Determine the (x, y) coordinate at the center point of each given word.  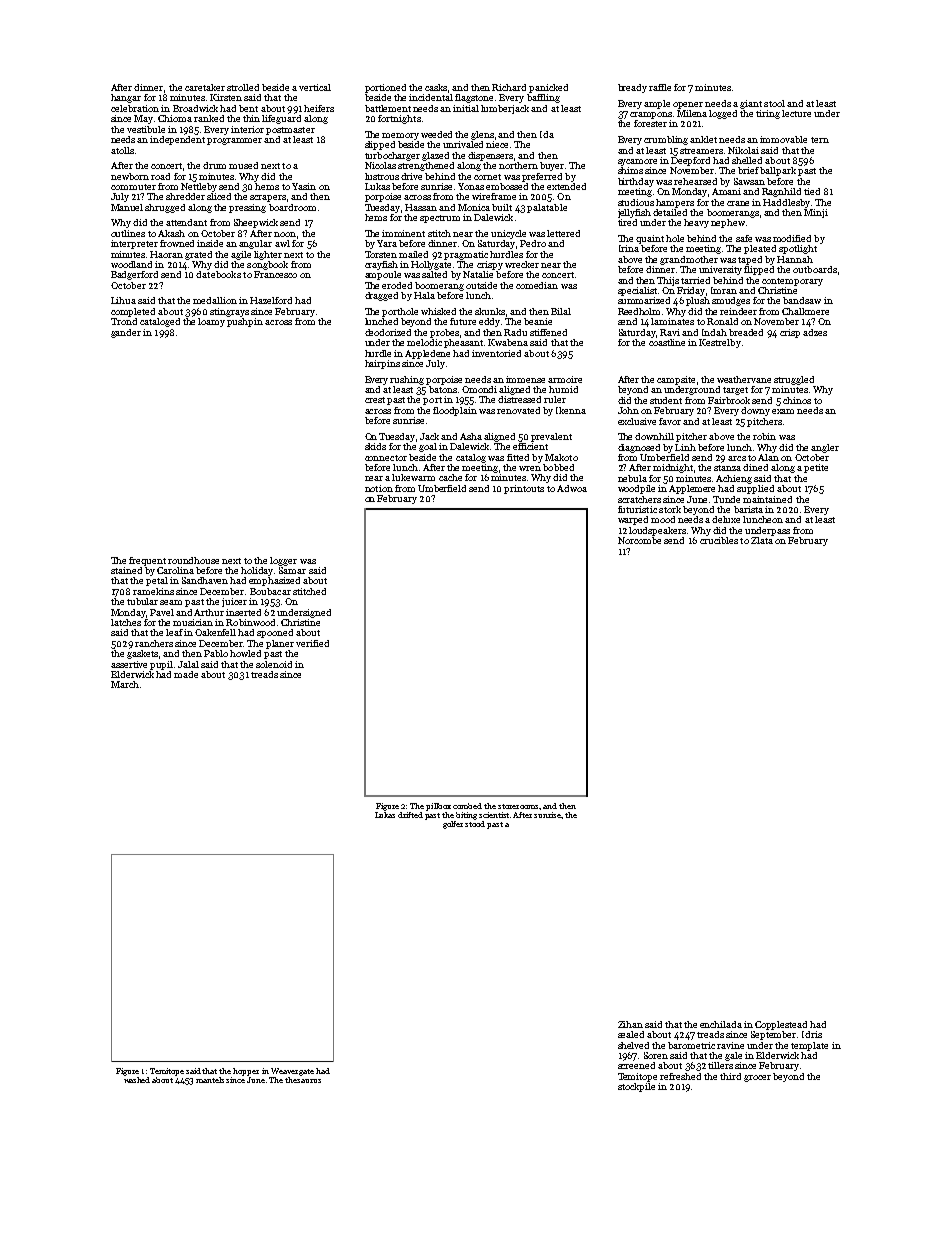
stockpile (636, 1087)
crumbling (666, 140)
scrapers (268, 198)
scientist (494, 815)
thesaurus (303, 1080)
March (125, 684)
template (809, 1046)
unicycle (508, 234)
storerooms (519, 806)
